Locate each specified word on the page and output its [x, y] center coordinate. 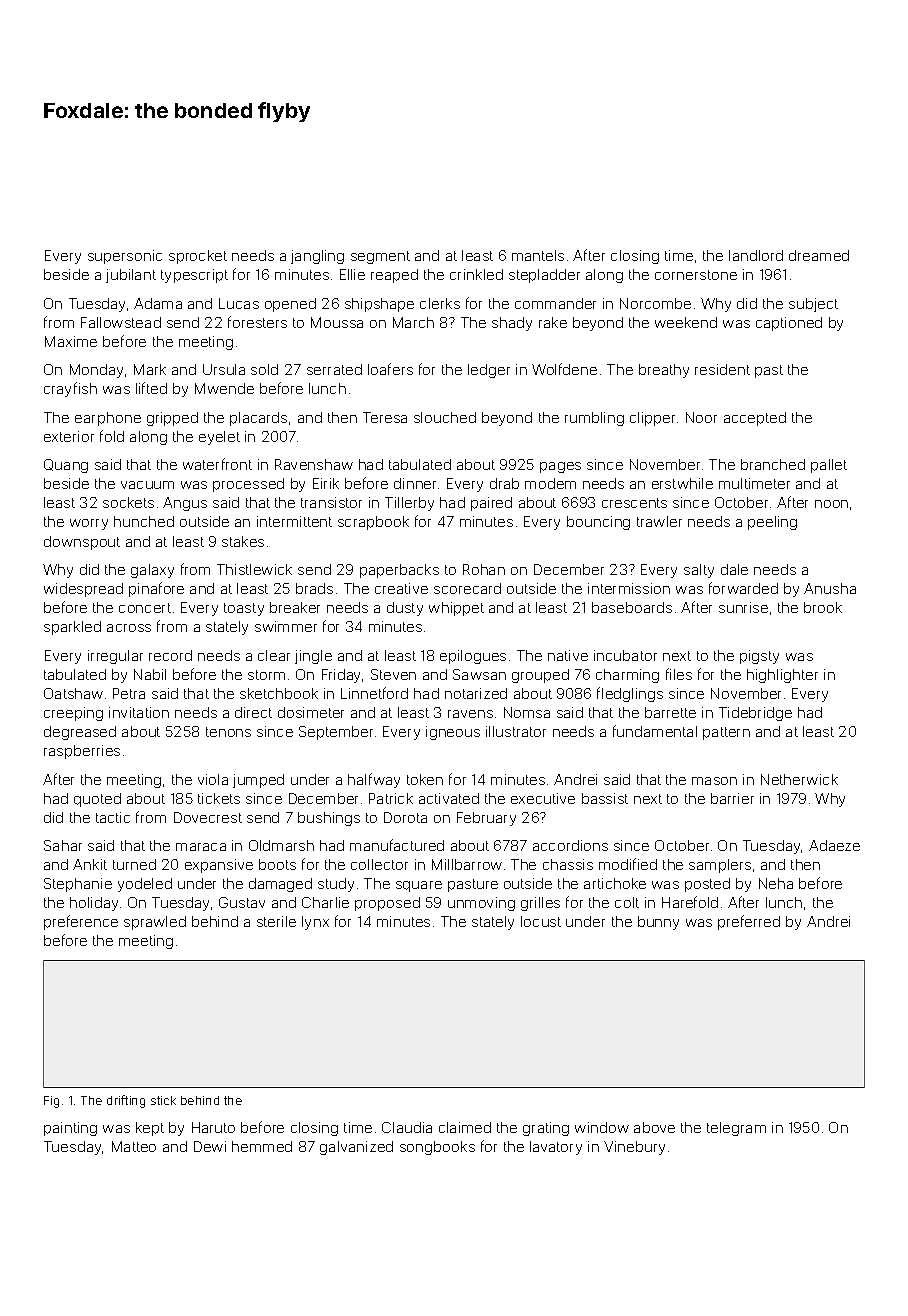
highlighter [782, 676]
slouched [445, 417]
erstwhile [682, 483]
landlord [756, 255]
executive [543, 798]
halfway [374, 780]
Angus [185, 504]
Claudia [407, 1127]
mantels [538, 255]
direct [253, 712]
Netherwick [799, 779]
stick [163, 1100]
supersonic [125, 257]
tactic [113, 817]
